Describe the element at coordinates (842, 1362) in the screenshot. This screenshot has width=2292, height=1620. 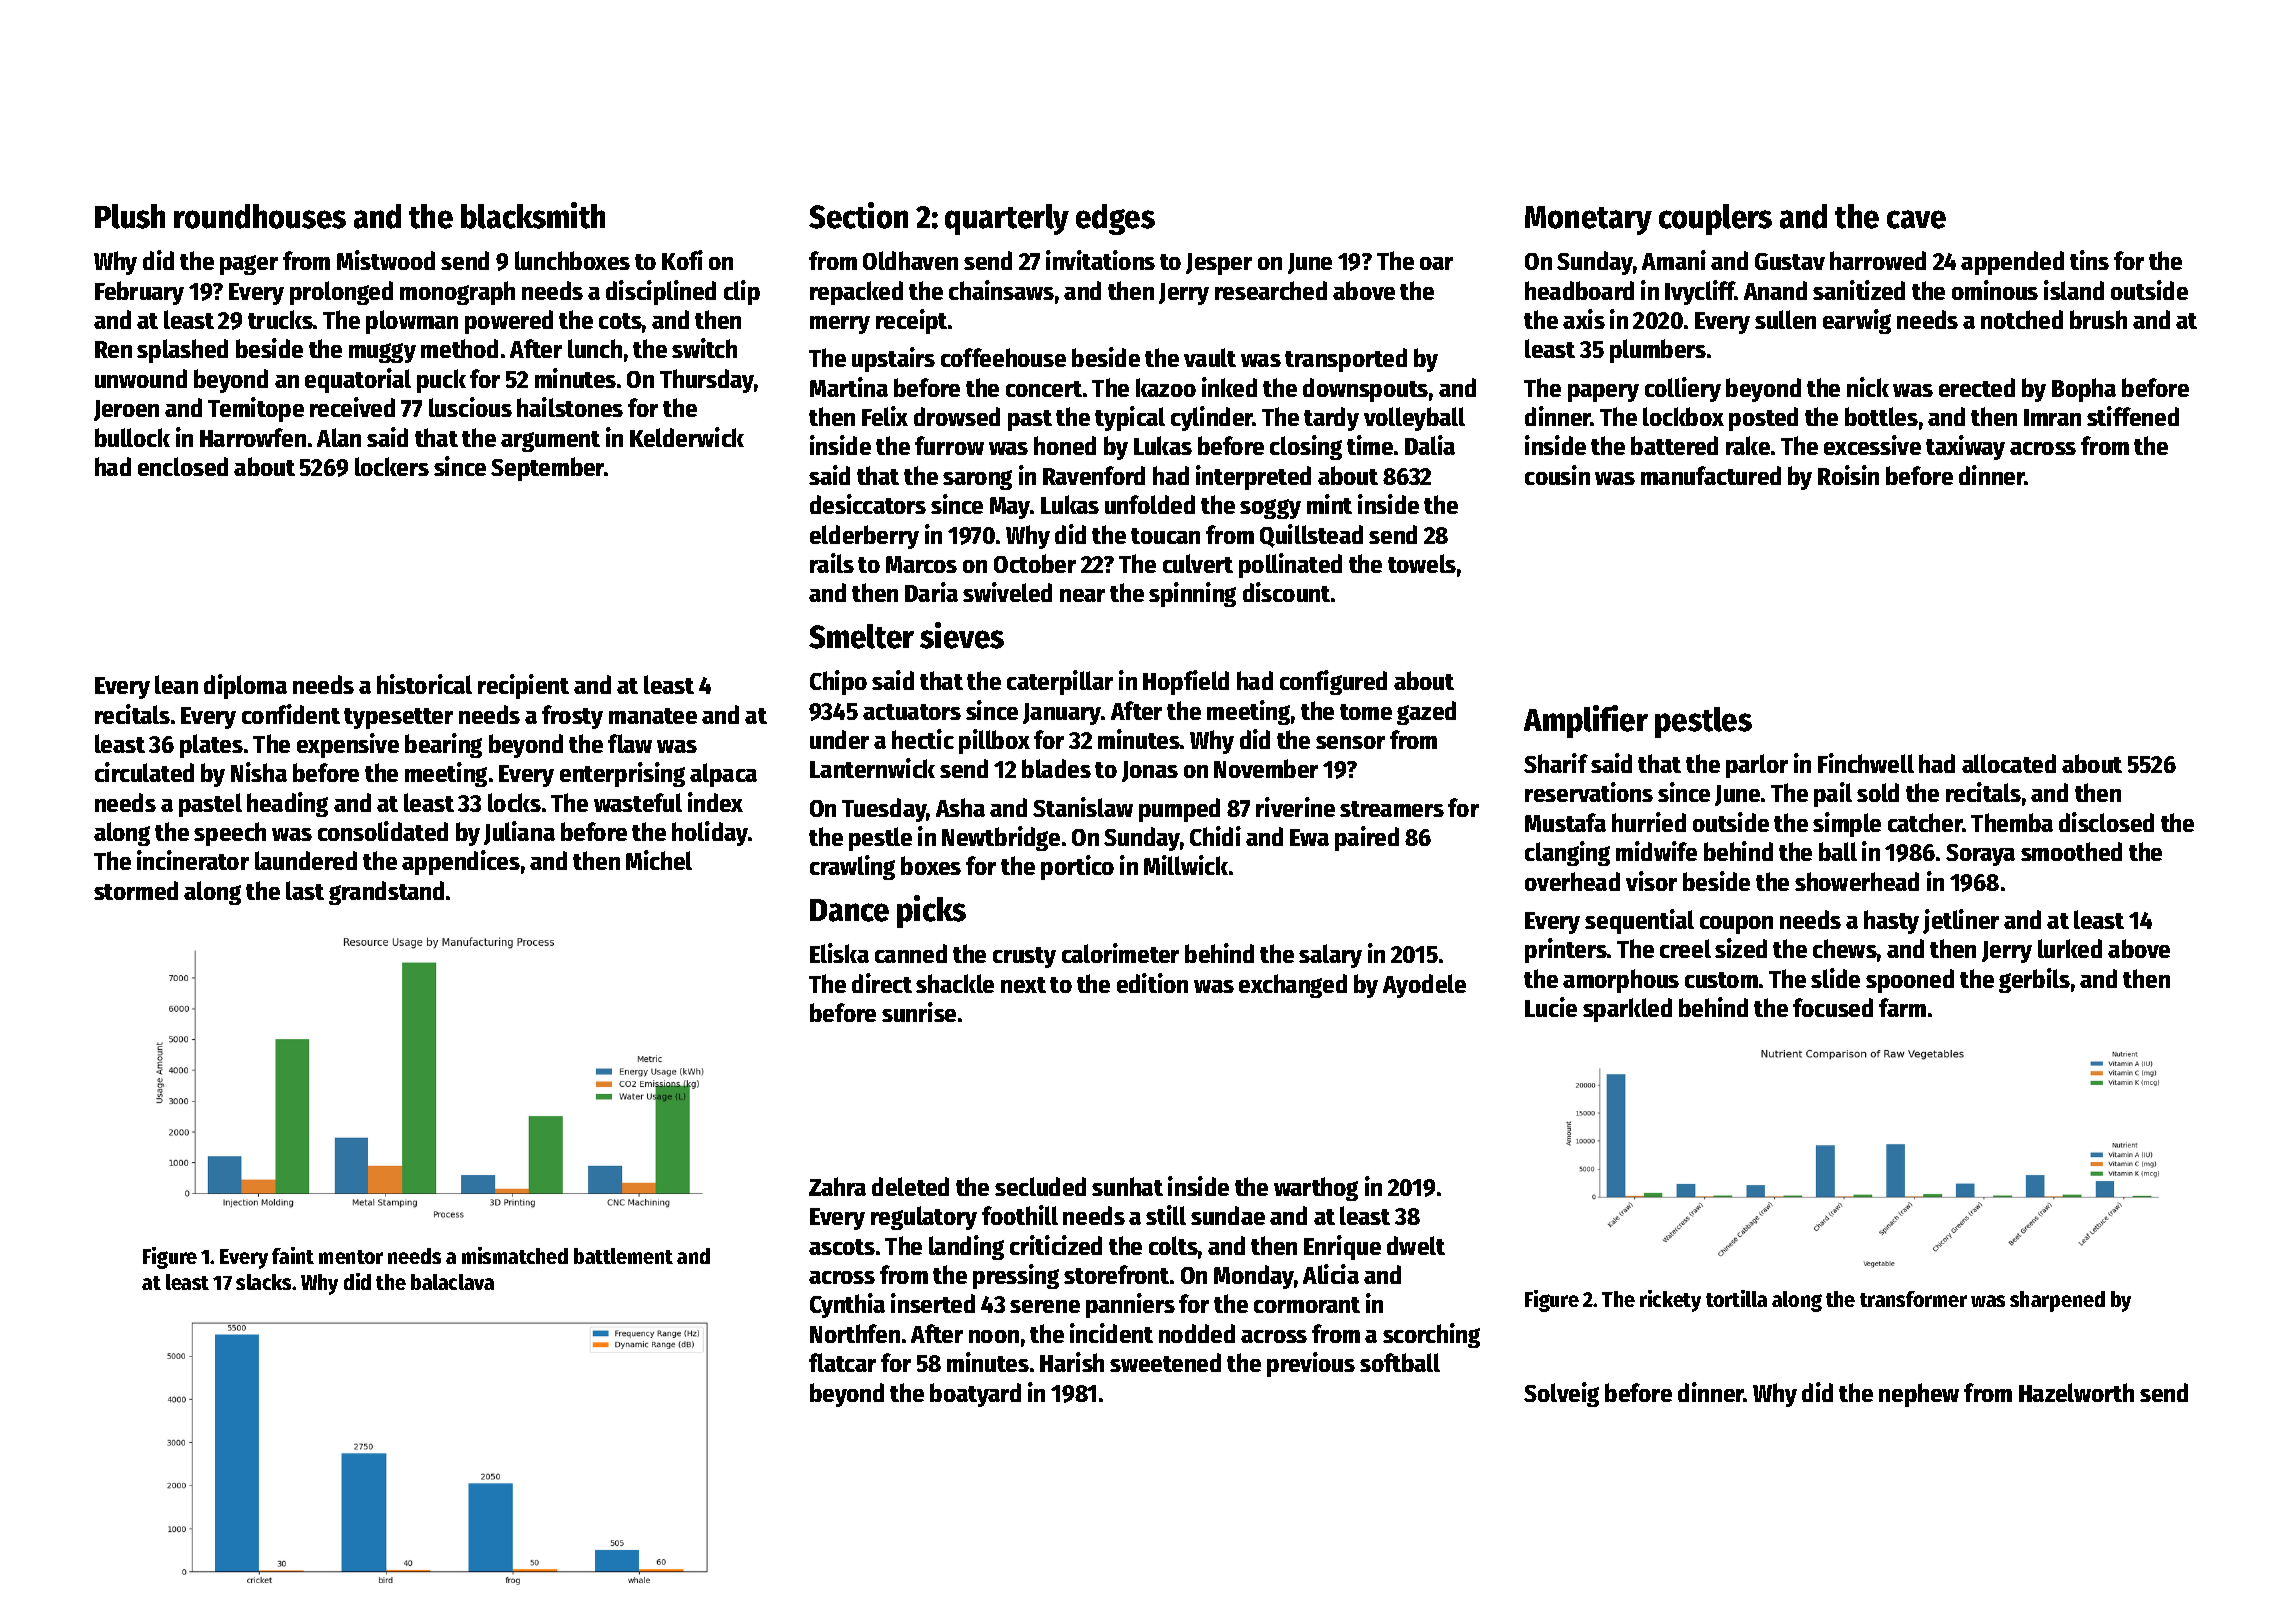
I see `flatcar` at that location.
